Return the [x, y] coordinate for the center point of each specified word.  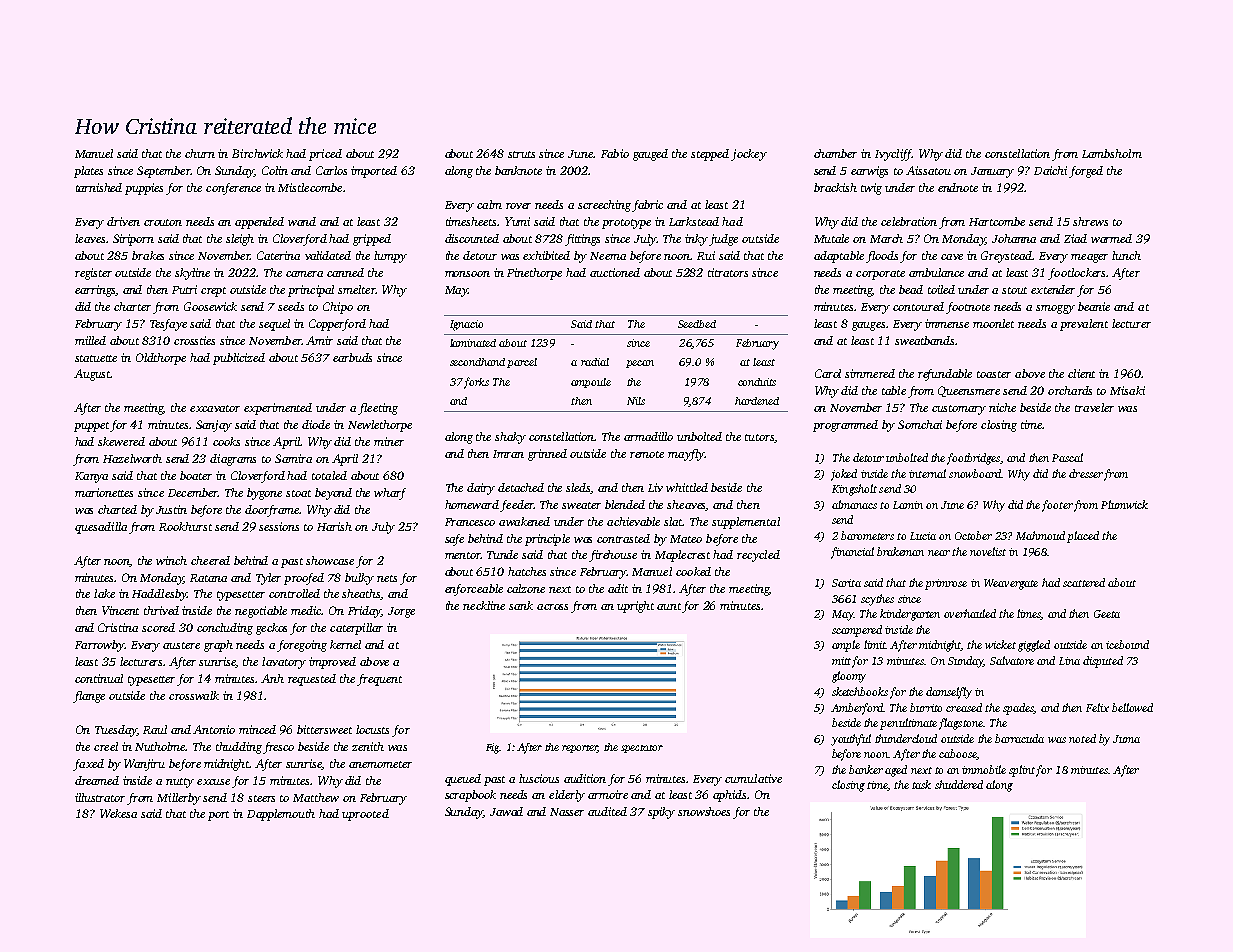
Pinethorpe [534, 274]
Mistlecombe [310, 187]
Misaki [1127, 390]
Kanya [91, 477]
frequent [379, 680]
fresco [278, 748]
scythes [877, 600]
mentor [463, 555]
